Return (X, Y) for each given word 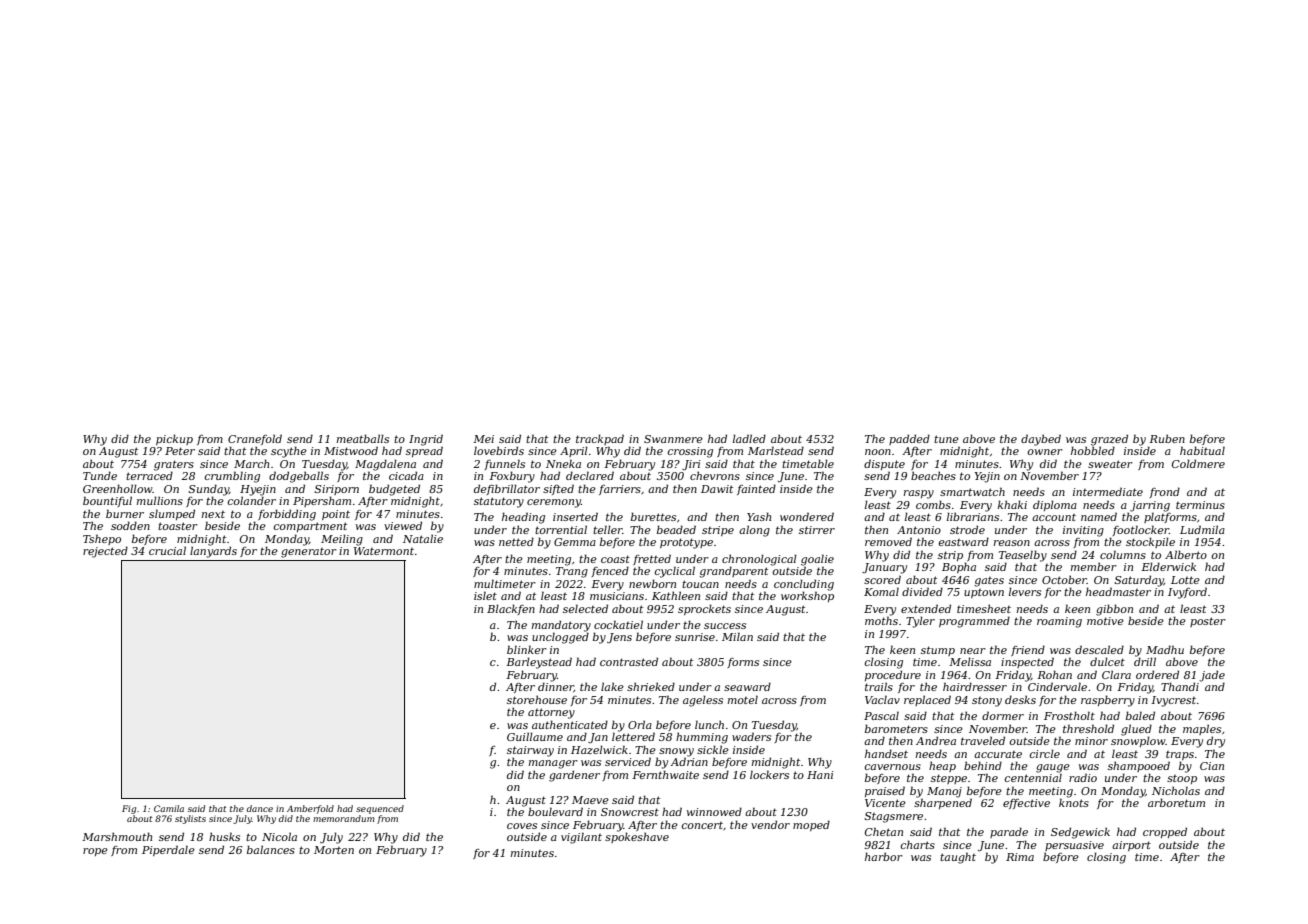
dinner (556, 687)
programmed (974, 622)
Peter (180, 451)
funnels (504, 464)
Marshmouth (117, 836)
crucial (167, 551)
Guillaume (535, 736)
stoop (1182, 779)
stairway (530, 751)
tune (946, 439)
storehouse (537, 699)
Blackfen (511, 609)
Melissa (970, 661)
